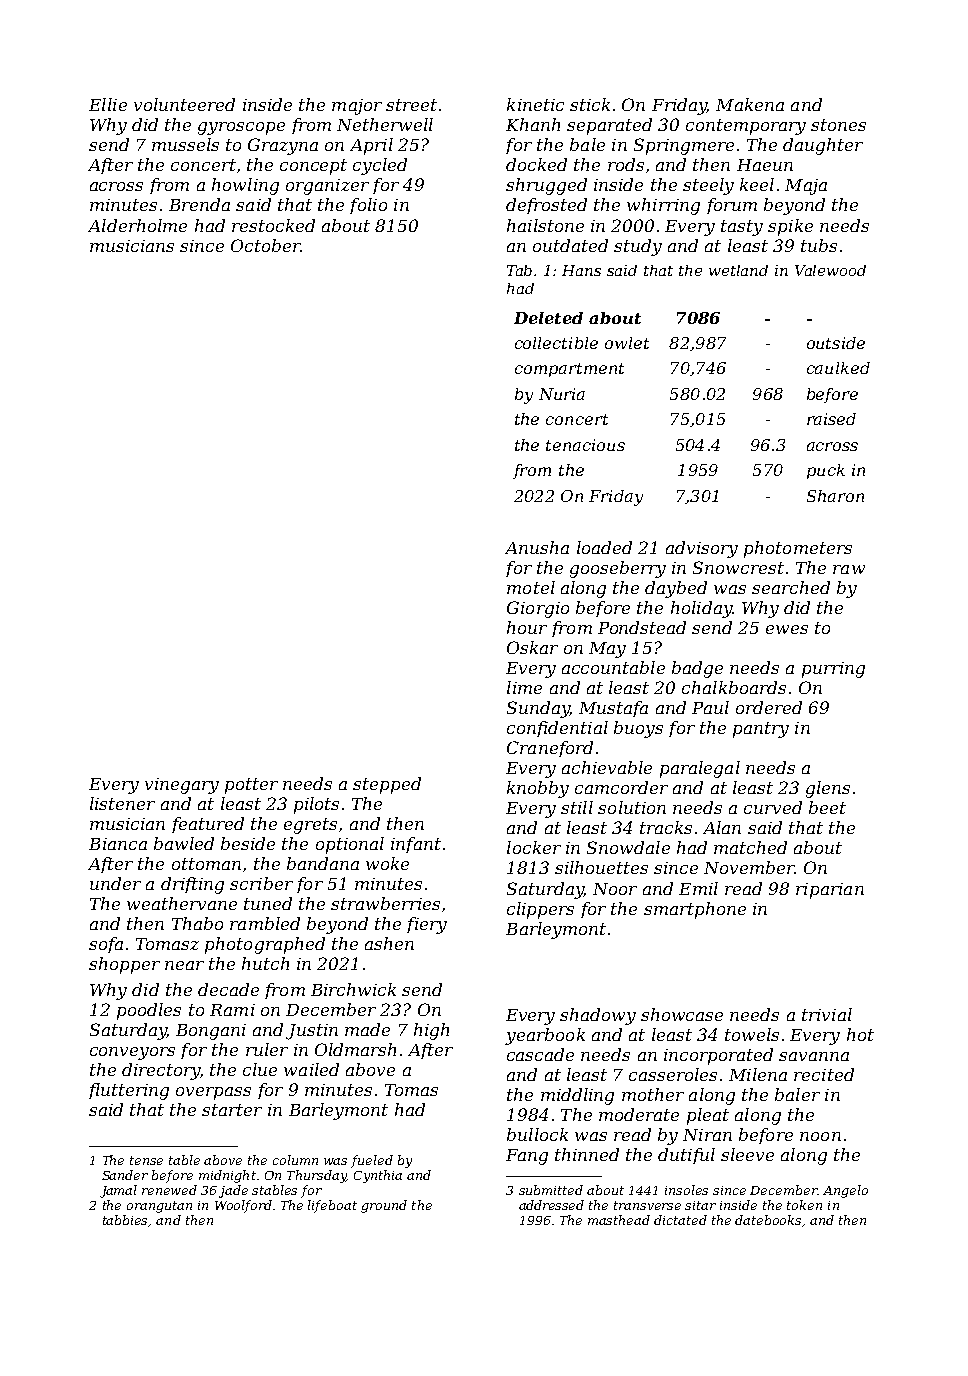  I want to click on Springmere, so click(684, 146).
